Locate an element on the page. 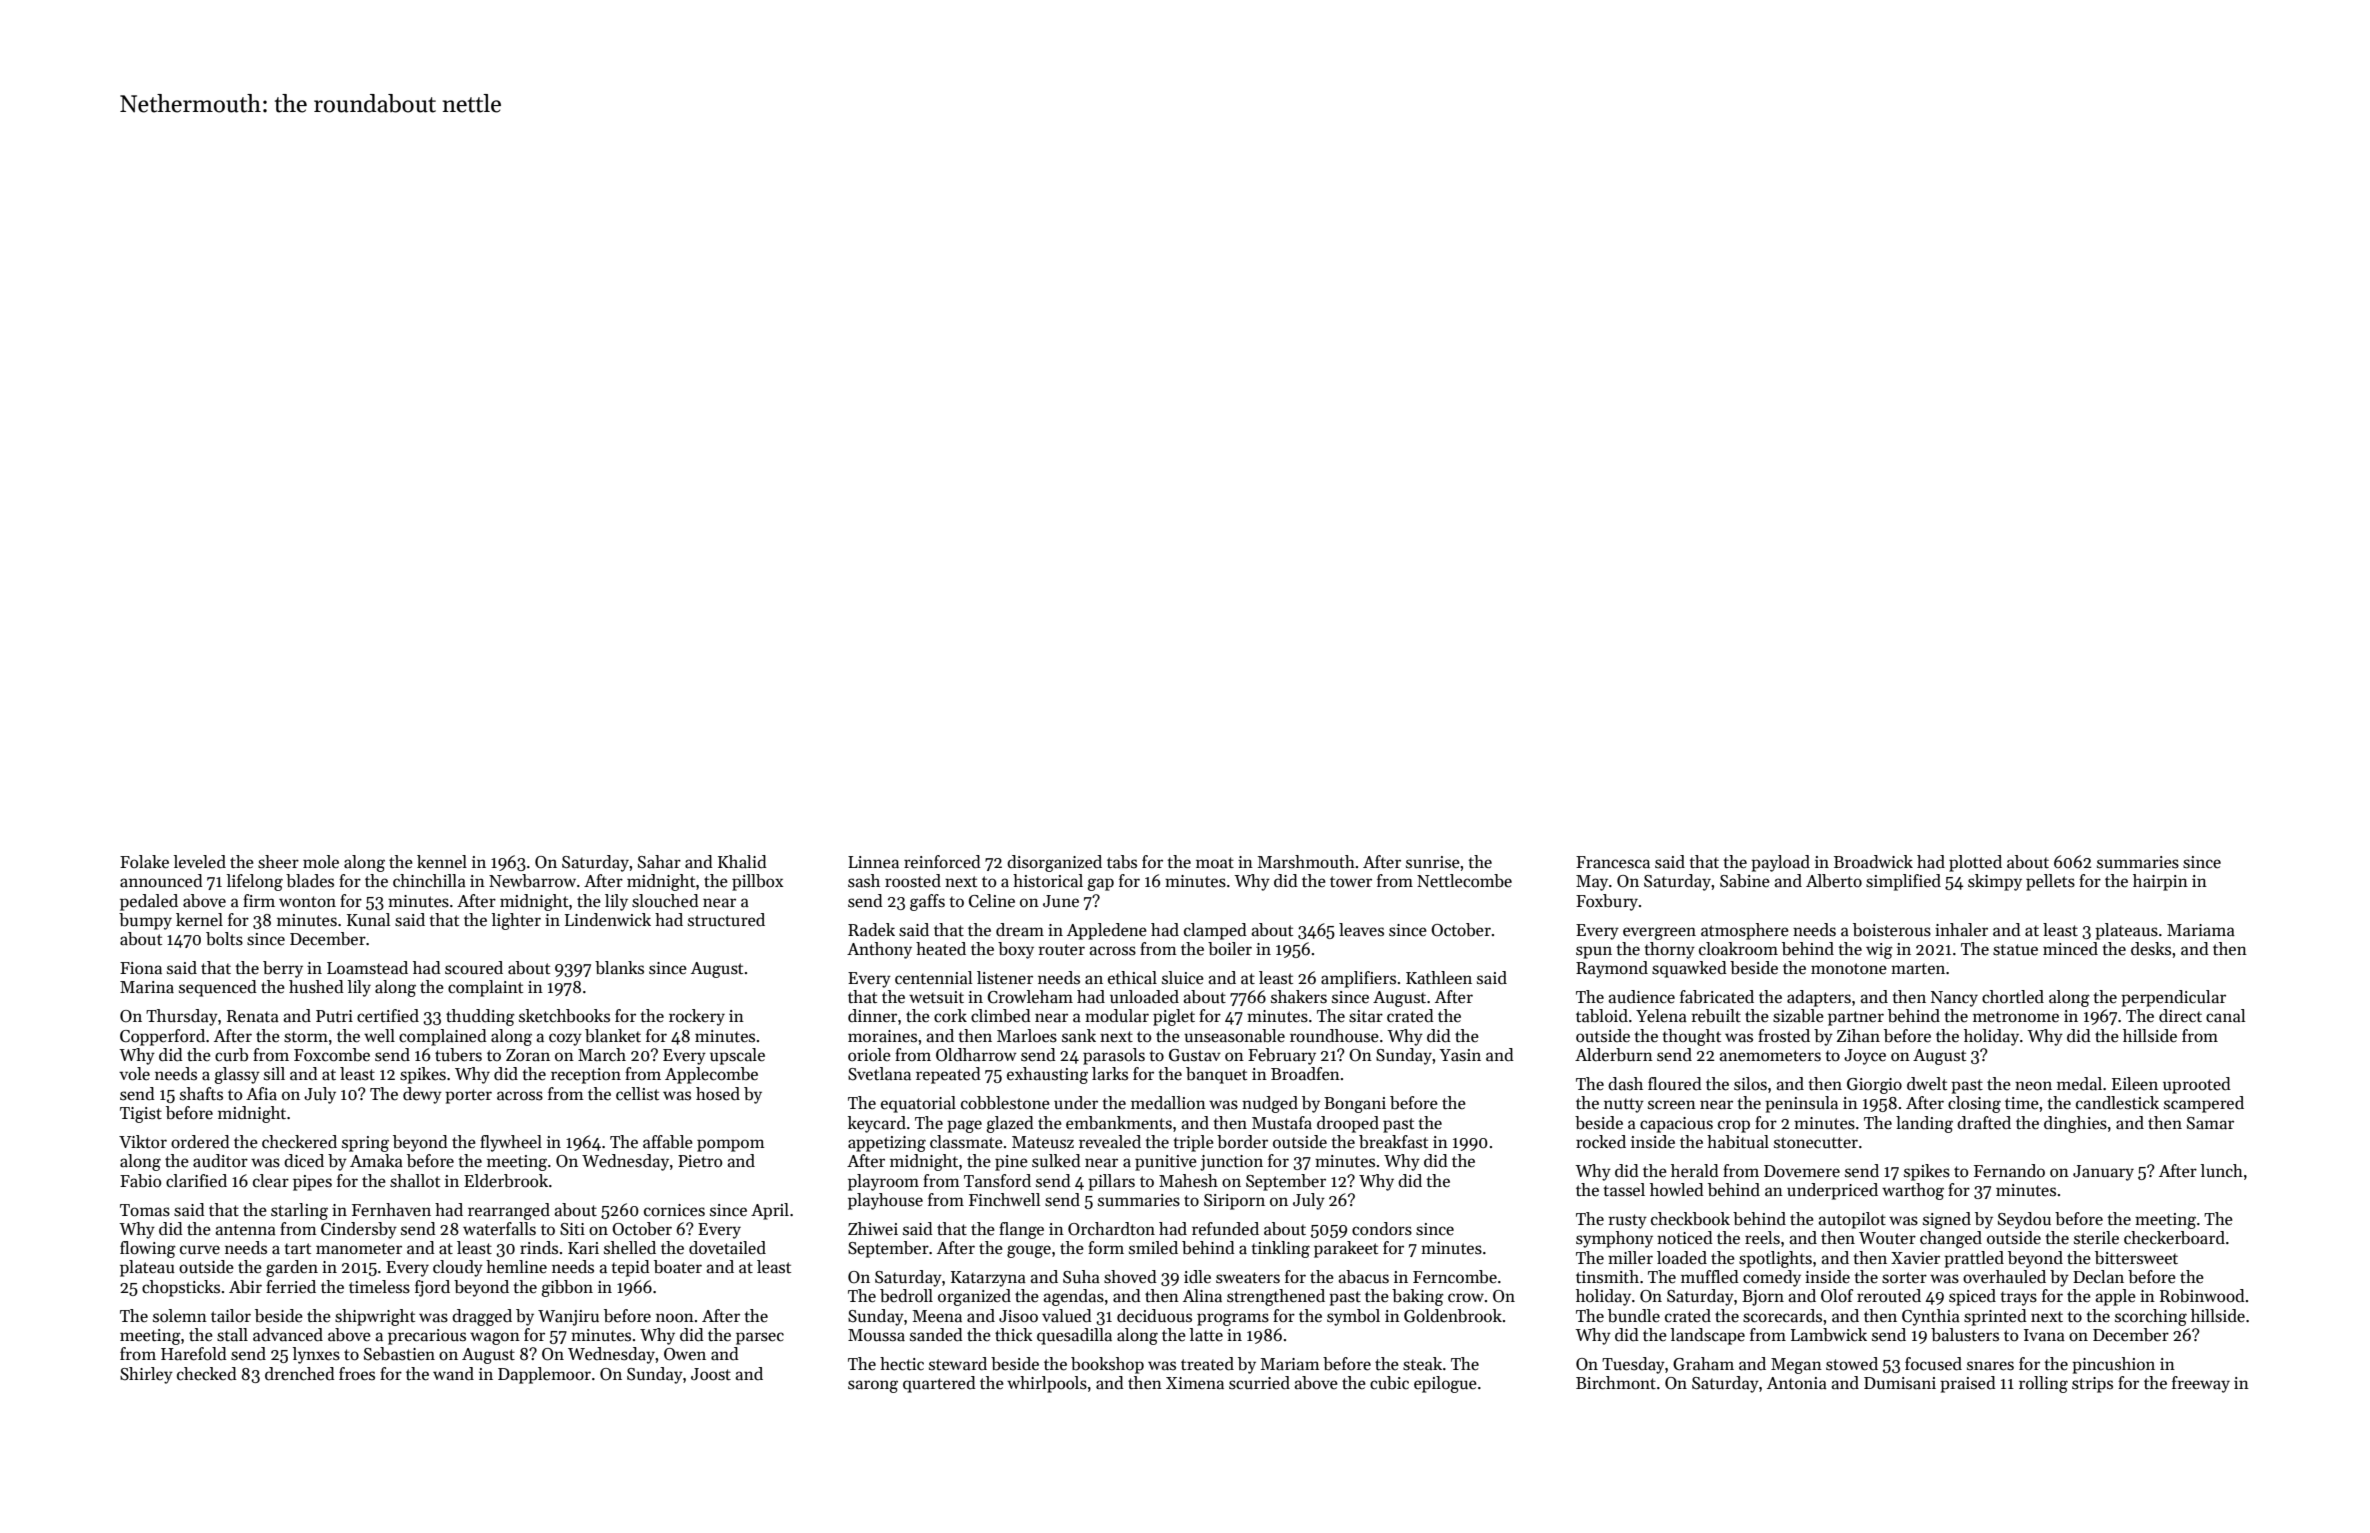  Marina is located at coordinates (147, 987).
